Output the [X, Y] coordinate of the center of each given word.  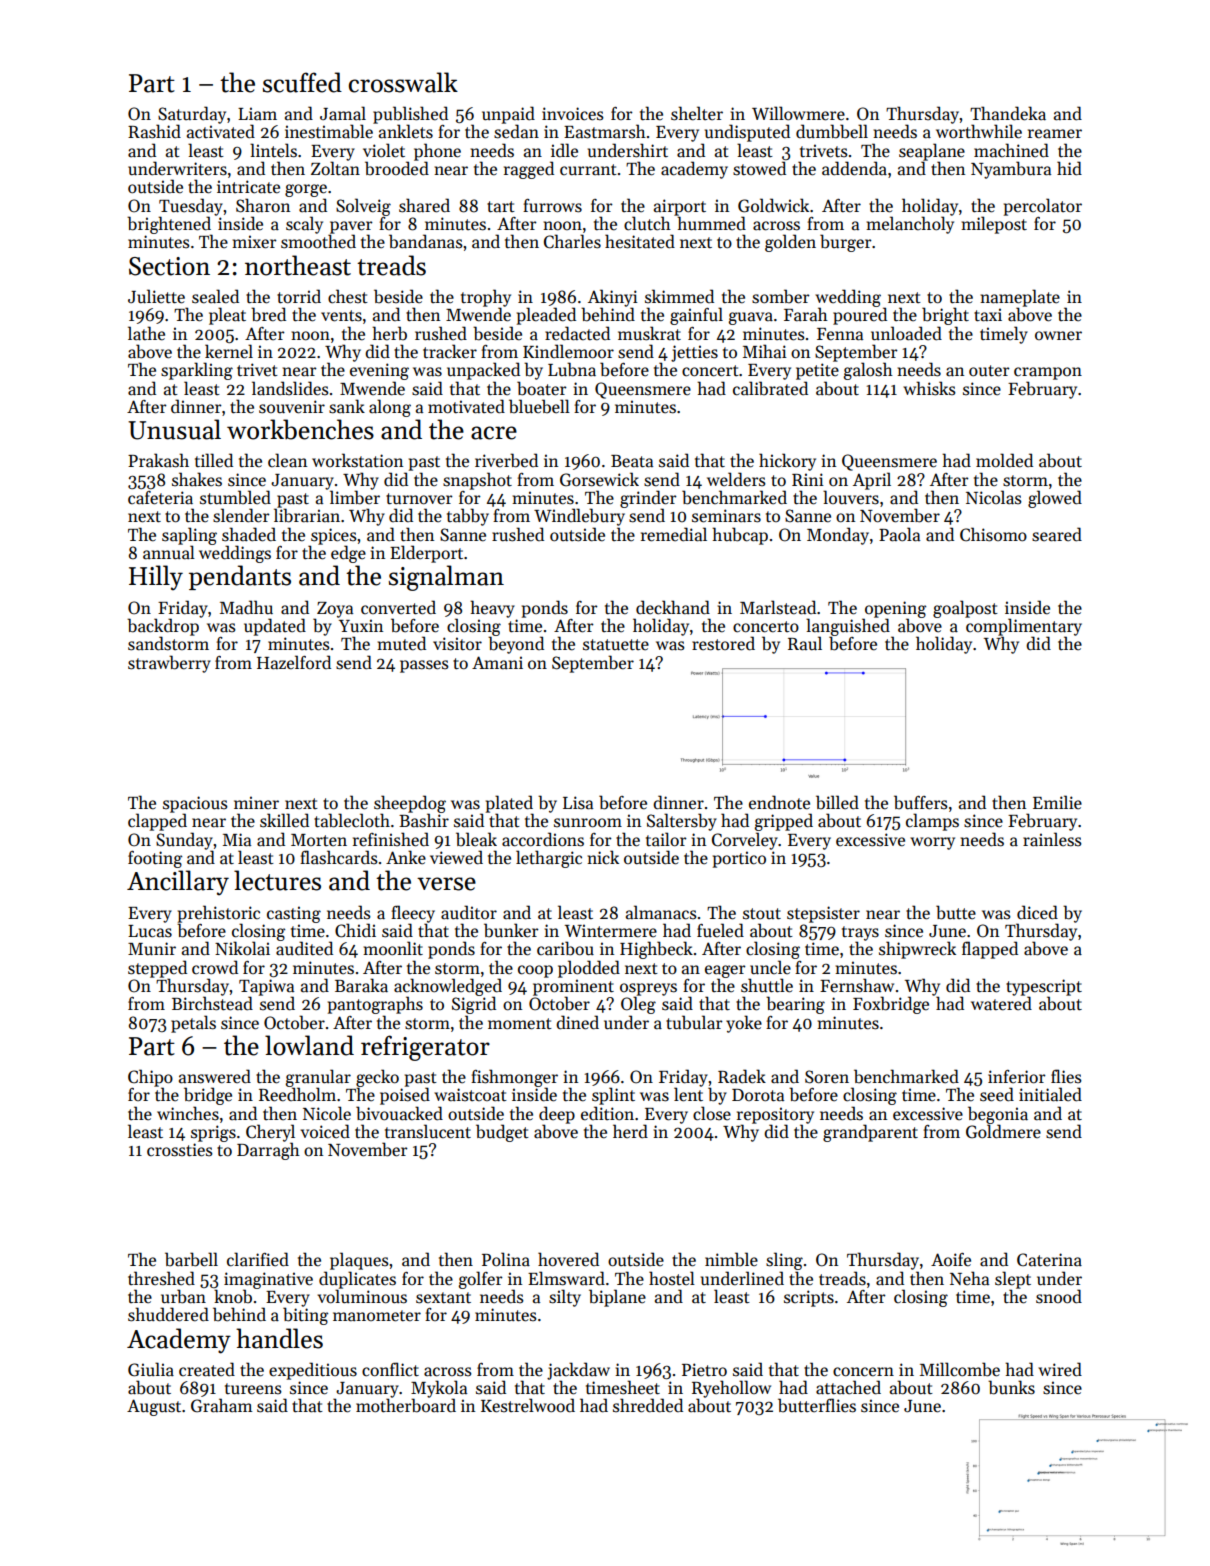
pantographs [375, 1005]
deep [557, 1115]
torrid [299, 296]
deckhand [673, 607]
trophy [486, 298]
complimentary [1024, 627]
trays [860, 933]
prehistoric [219, 914]
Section [169, 266]
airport [680, 207]
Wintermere [611, 931]
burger [846, 243]
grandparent [870, 1133]
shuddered [168, 1314]
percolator [1043, 207]
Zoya [335, 610]
